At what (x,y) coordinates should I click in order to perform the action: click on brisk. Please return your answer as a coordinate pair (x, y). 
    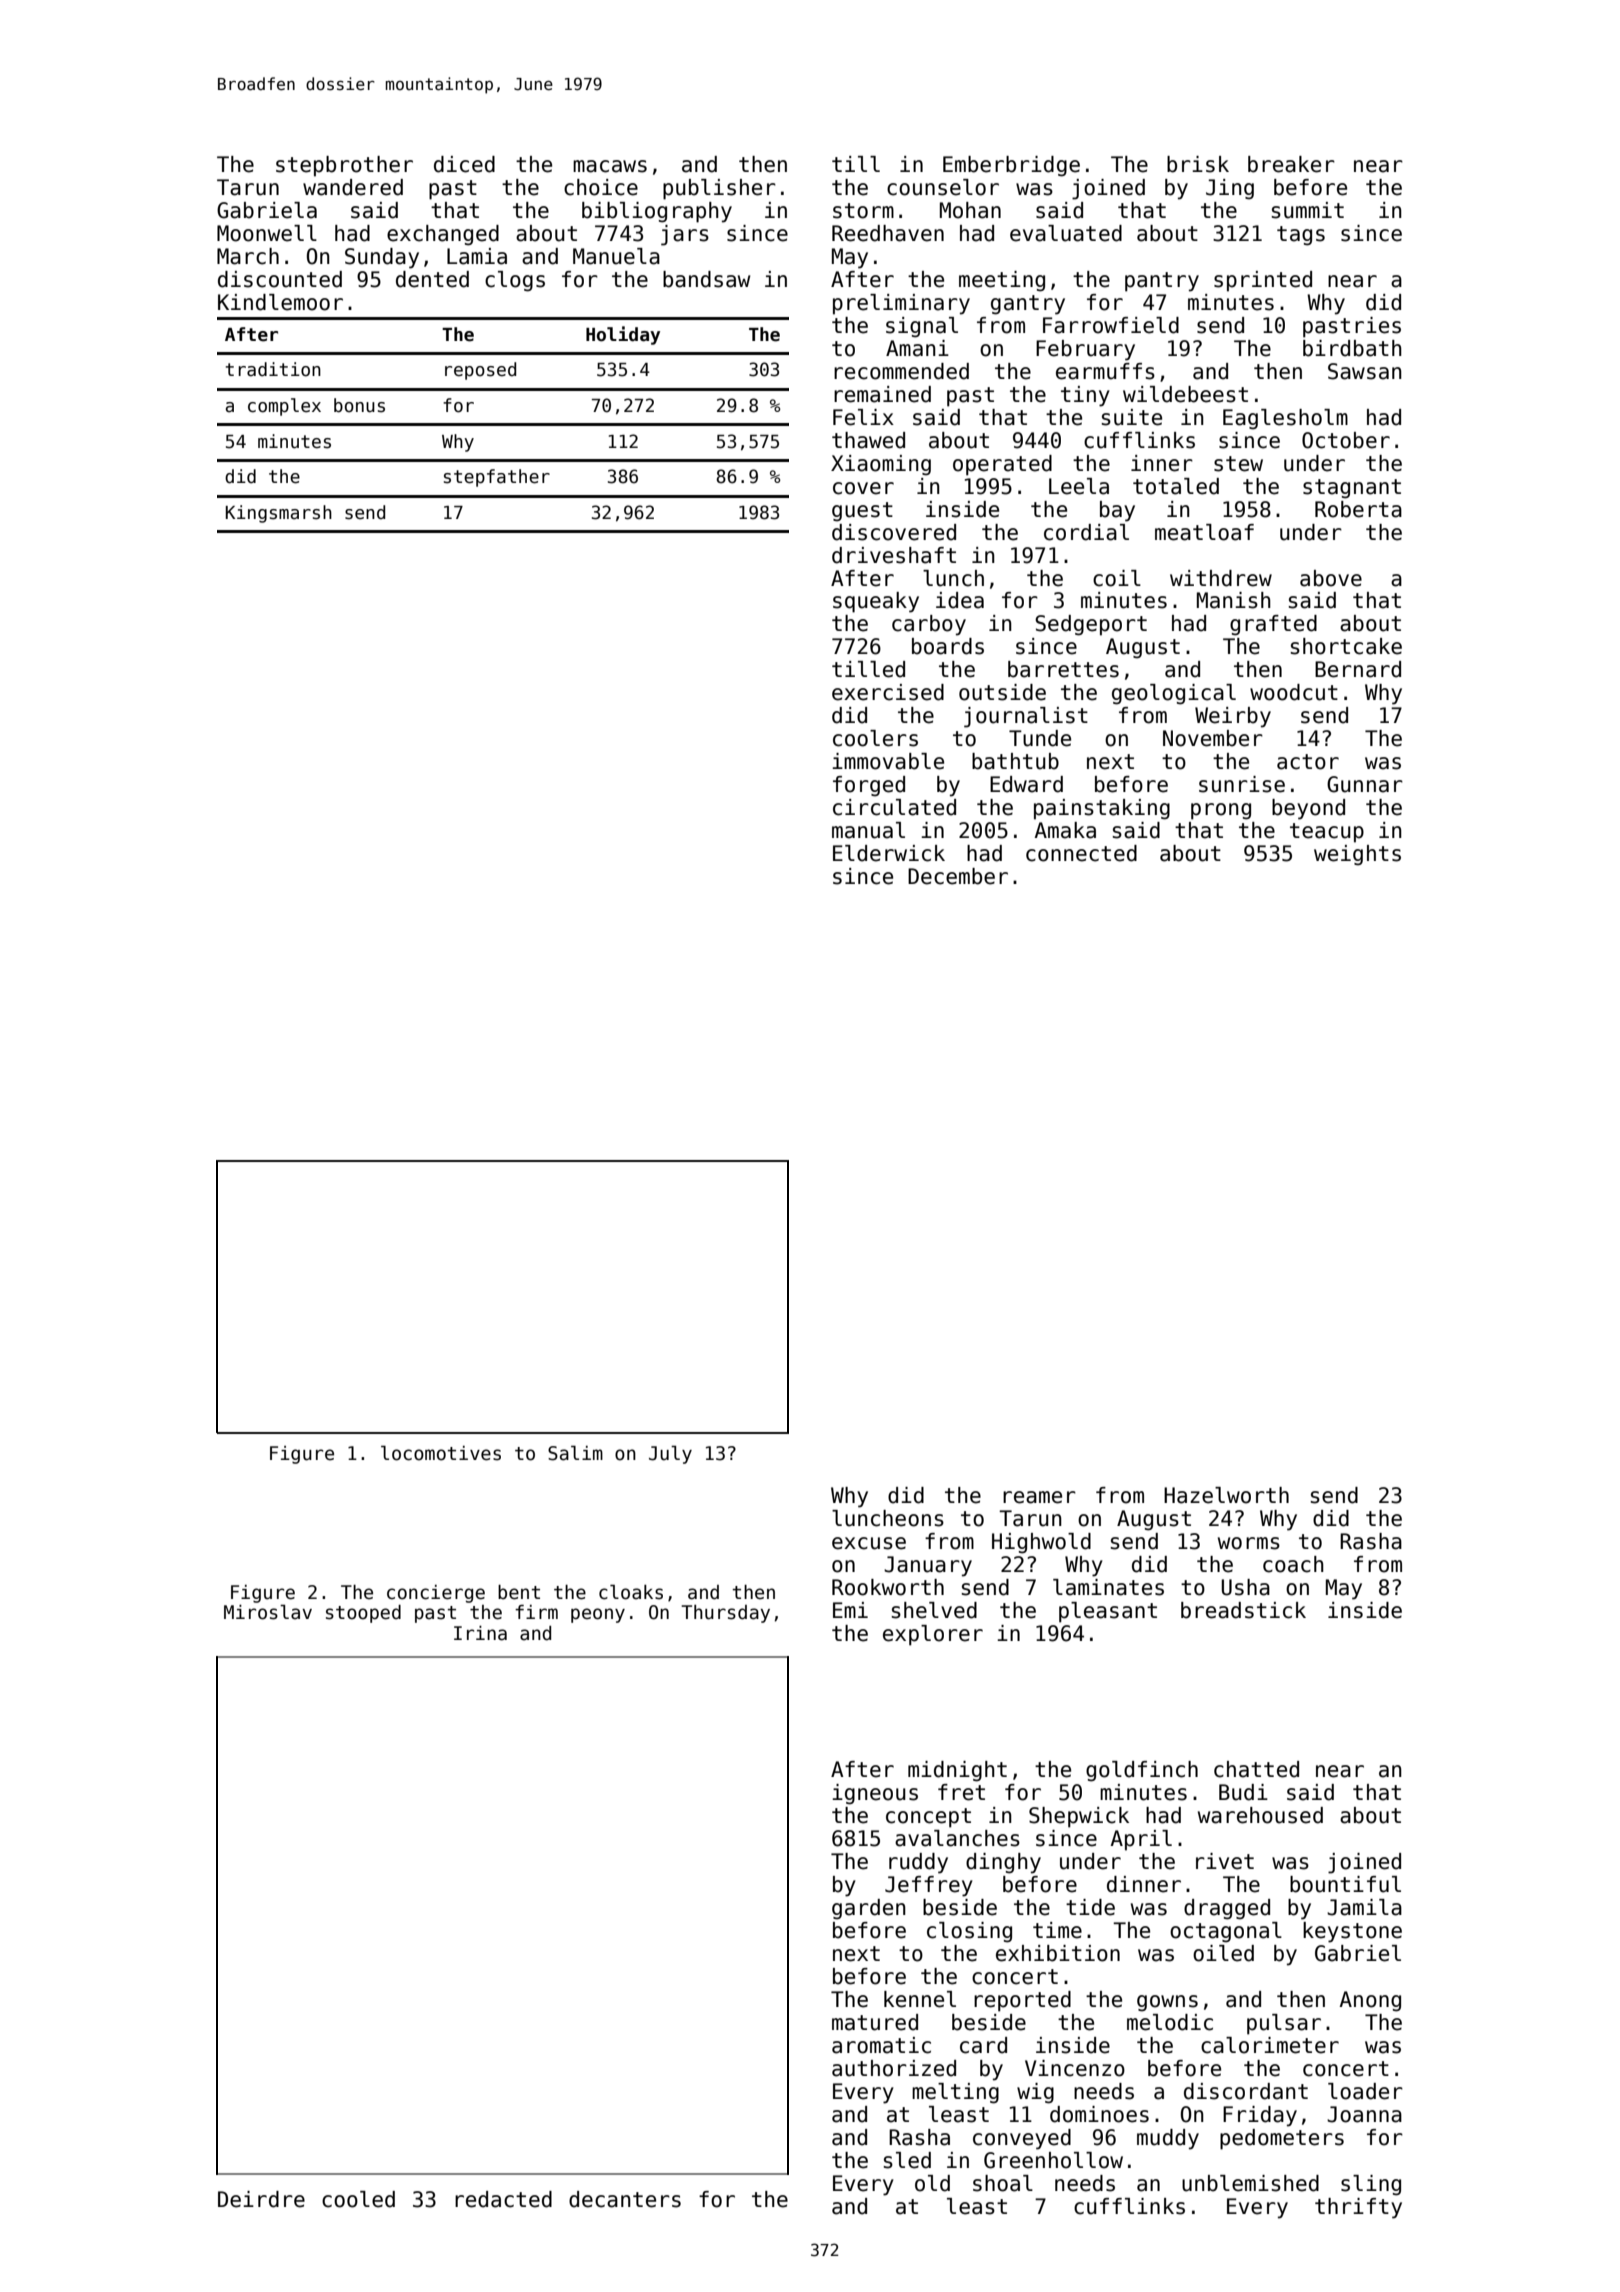
    Looking at the image, I should click on (1198, 164).
